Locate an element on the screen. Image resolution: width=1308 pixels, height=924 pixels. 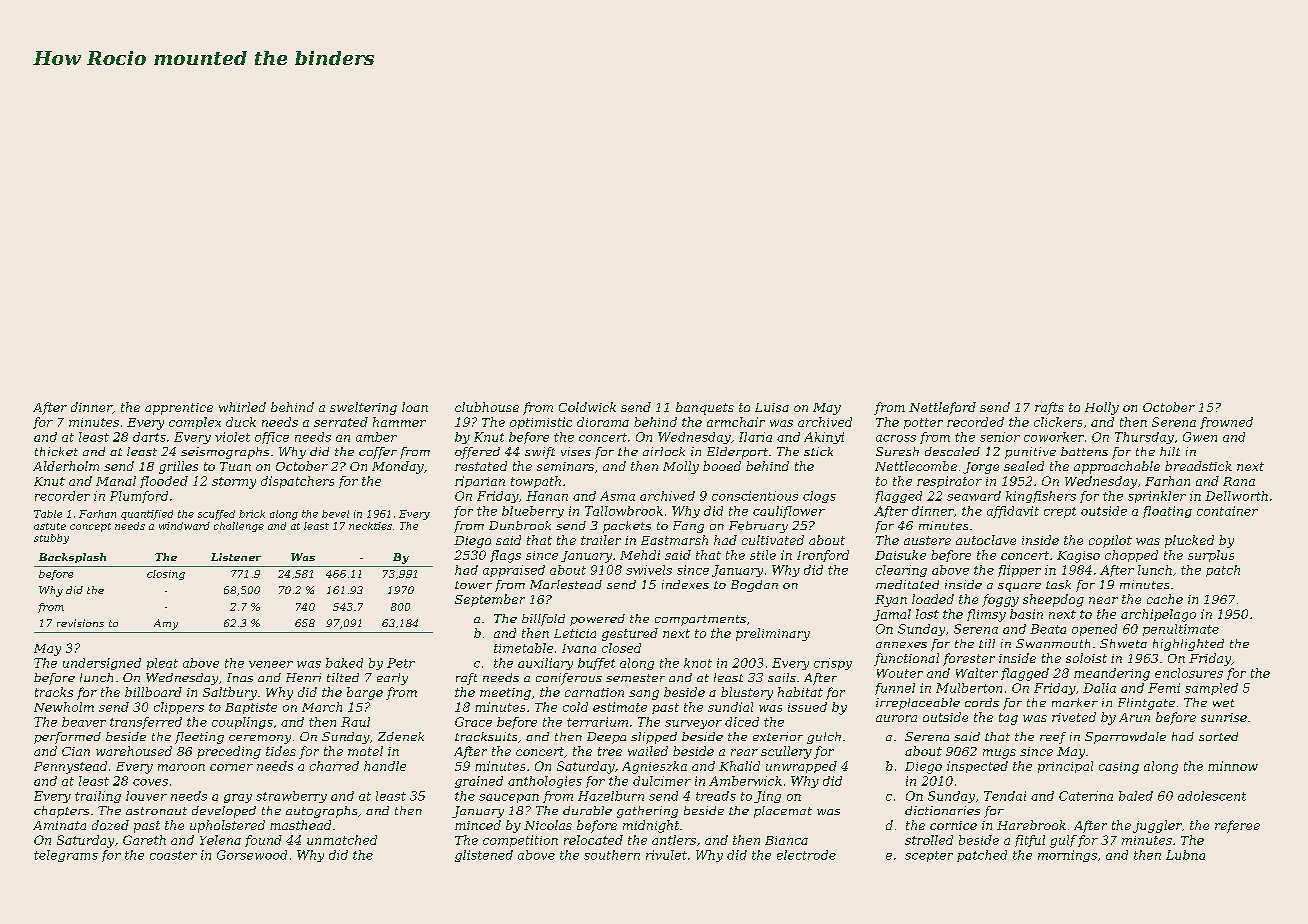
Rana is located at coordinates (1239, 481).
